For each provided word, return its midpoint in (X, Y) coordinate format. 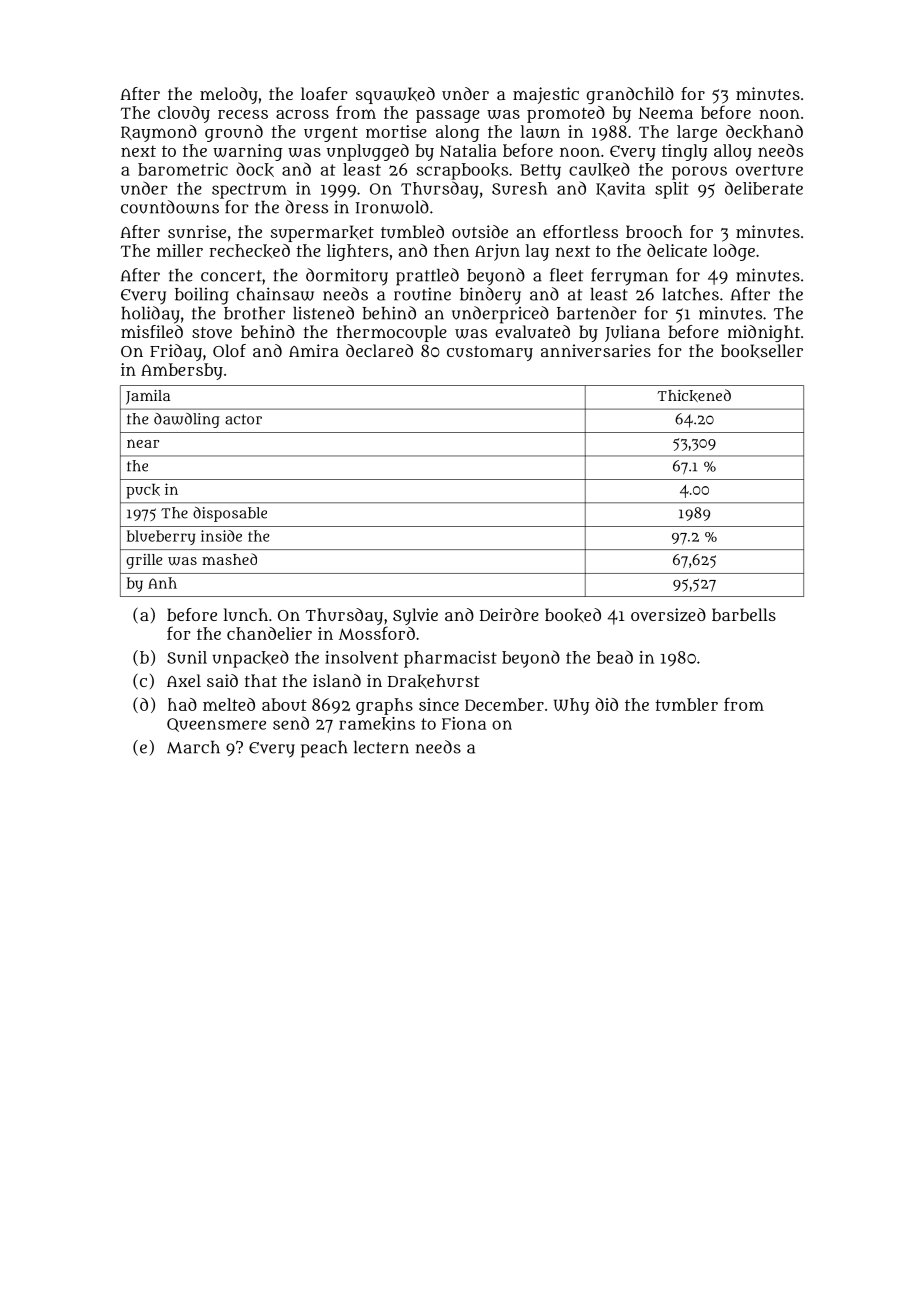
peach (324, 749)
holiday (150, 315)
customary (490, 353)
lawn (540, 131)
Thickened (694, 395)
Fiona (464, 723)
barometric (183, 169)
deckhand (764, 132)
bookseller (762, 351)
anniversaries (596, 350)
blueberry (161, 537)
